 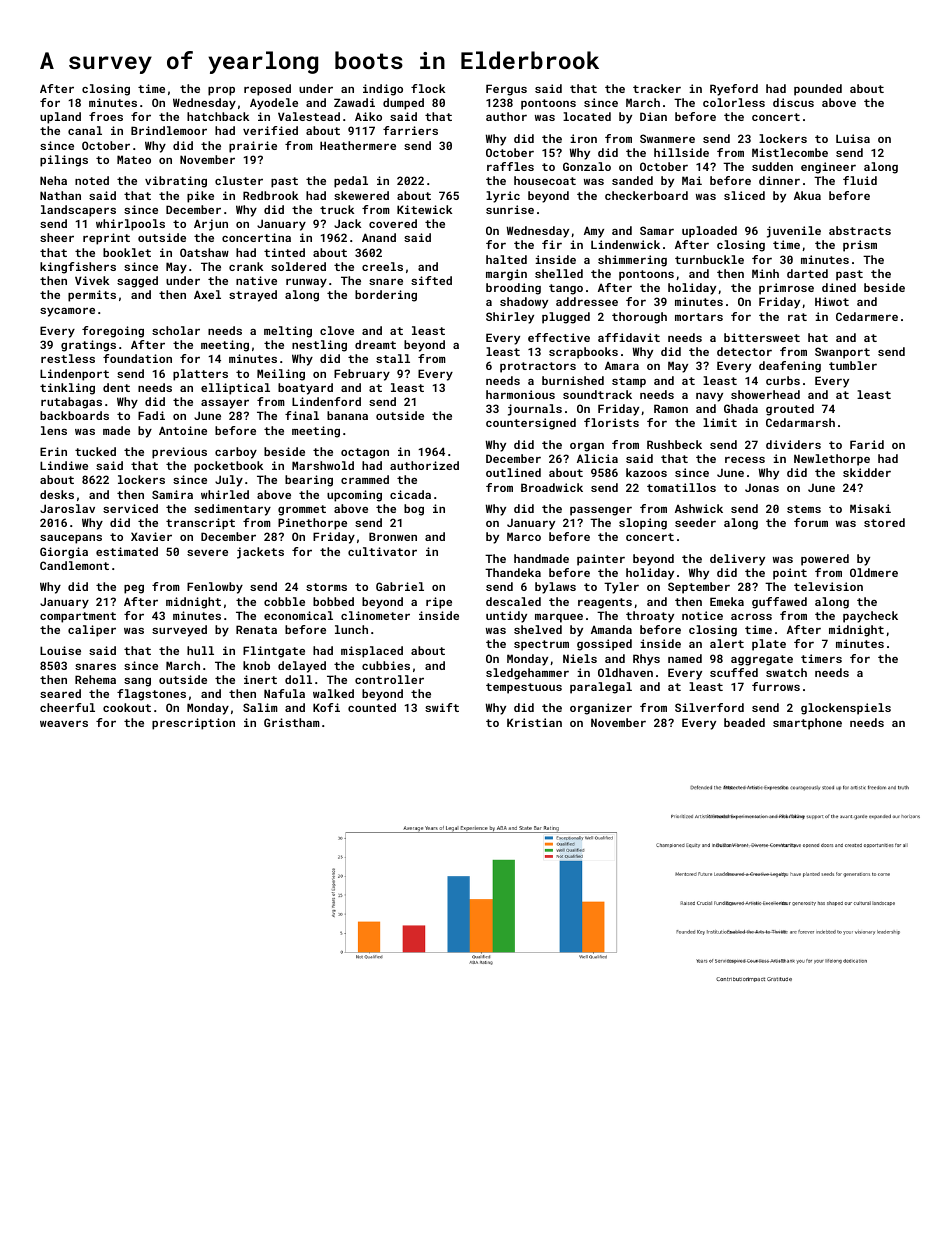 What do you see at coordinates (74, 415) in the page?
I see `backboards` at bounding box center [74, 415].
